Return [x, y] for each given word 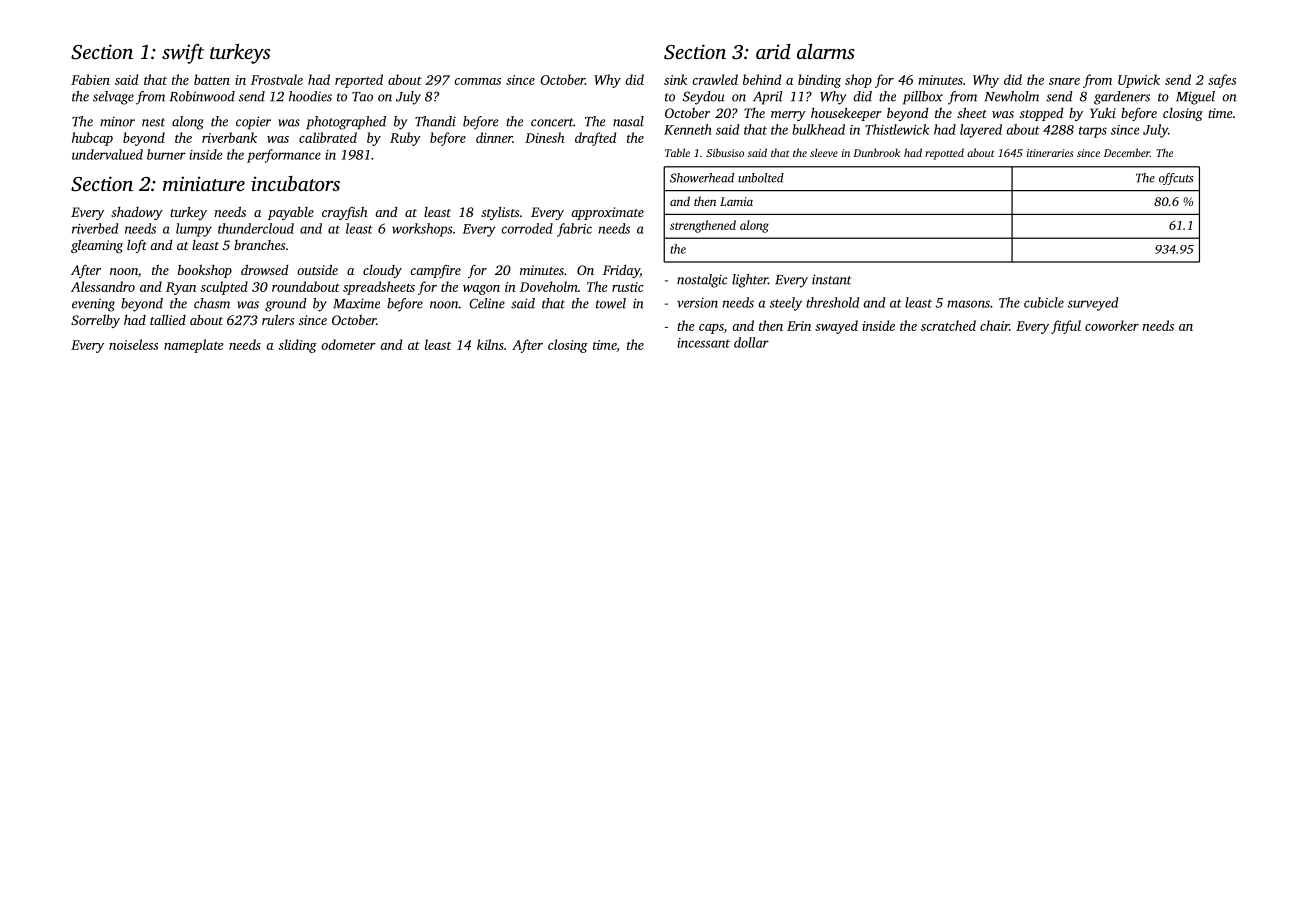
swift [183, 54]
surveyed [1093, 304]
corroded [527, 228]
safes [1222, 81]
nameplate [194, 346]
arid [773, 51]
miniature [204, 183]
